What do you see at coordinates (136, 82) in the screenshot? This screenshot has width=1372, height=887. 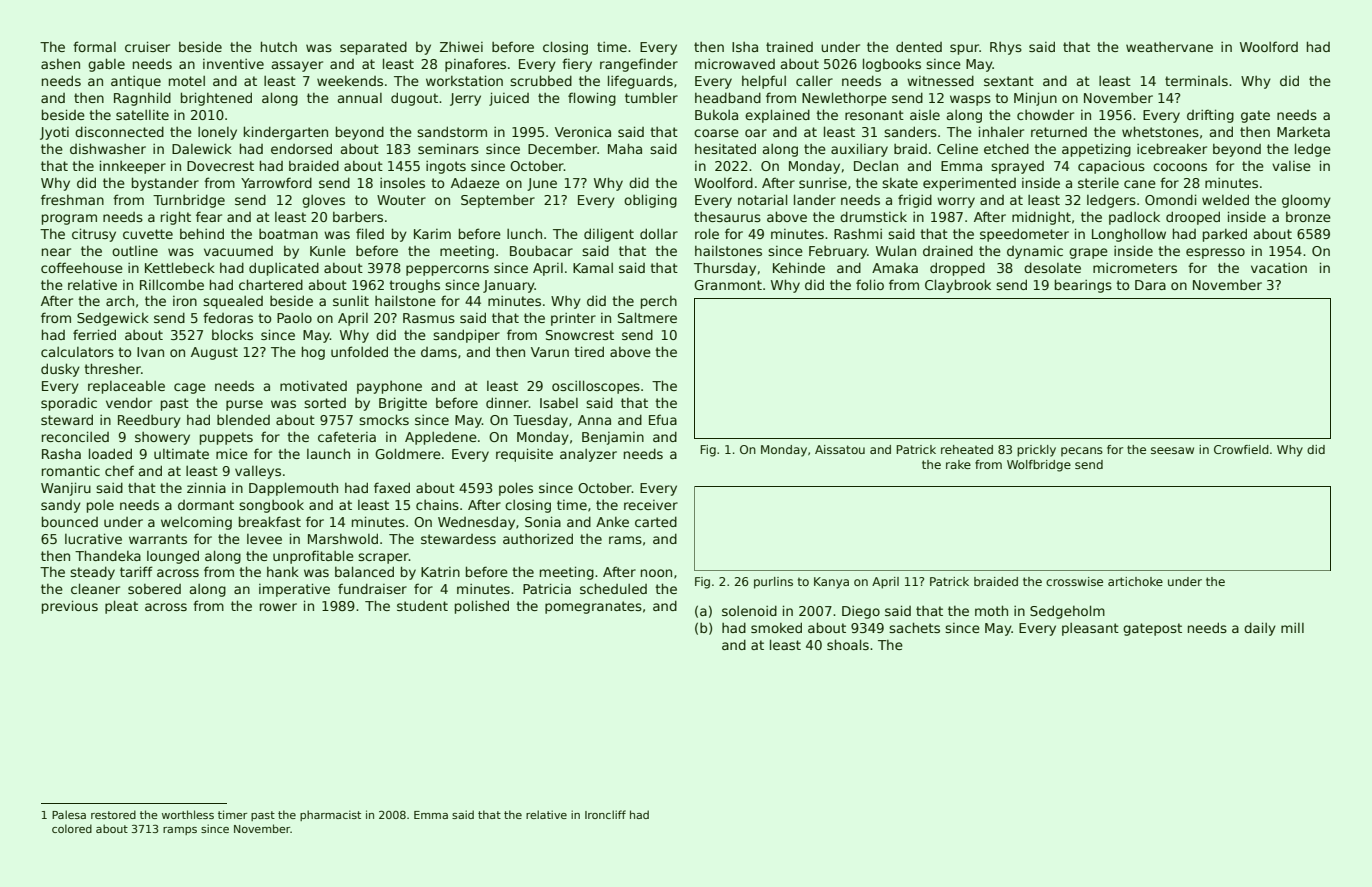 I see `antique` at bounding box center [136, 82].
